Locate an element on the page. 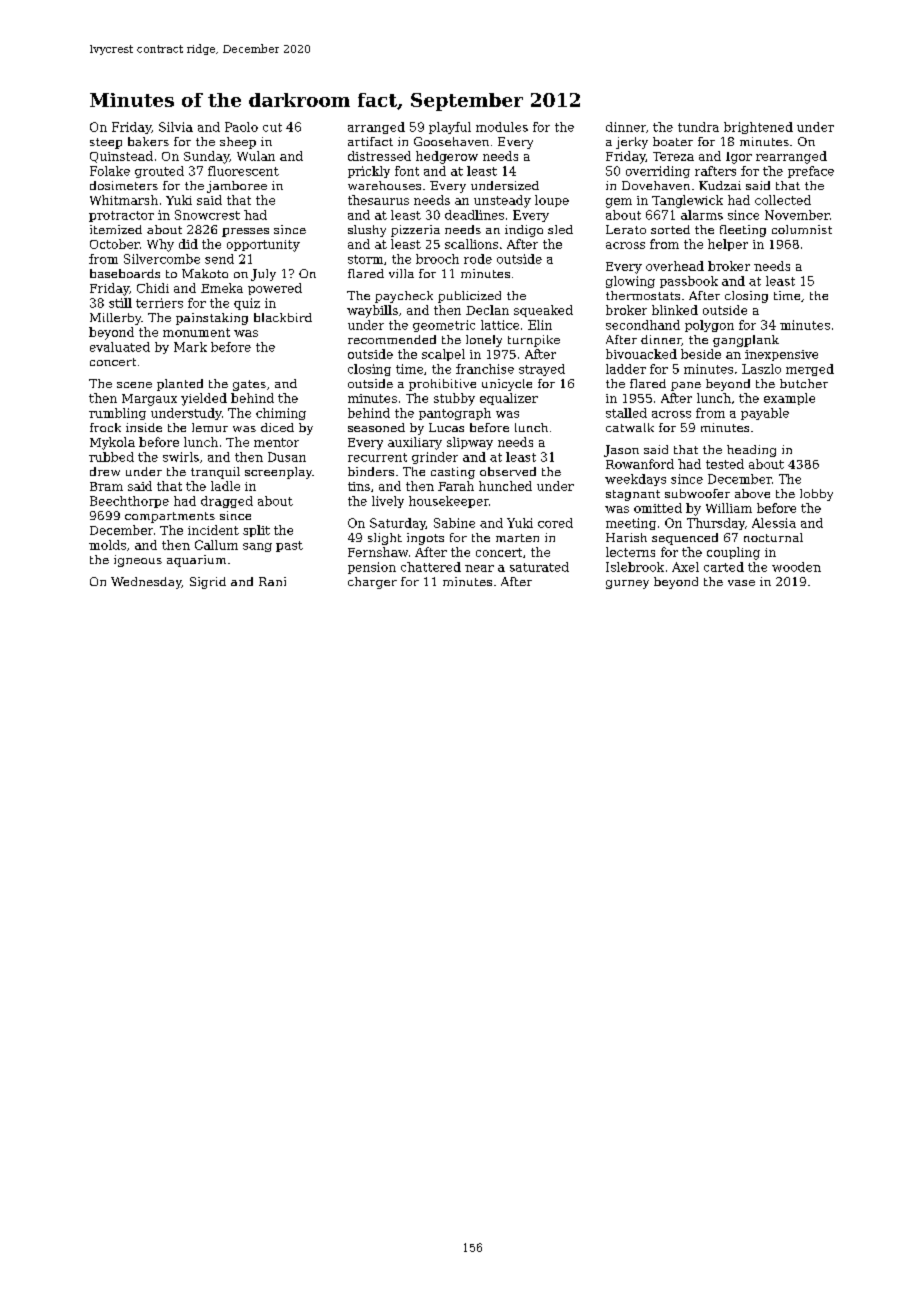 The image size is (924, 1308). vase is located at coordinates (741, 583).
